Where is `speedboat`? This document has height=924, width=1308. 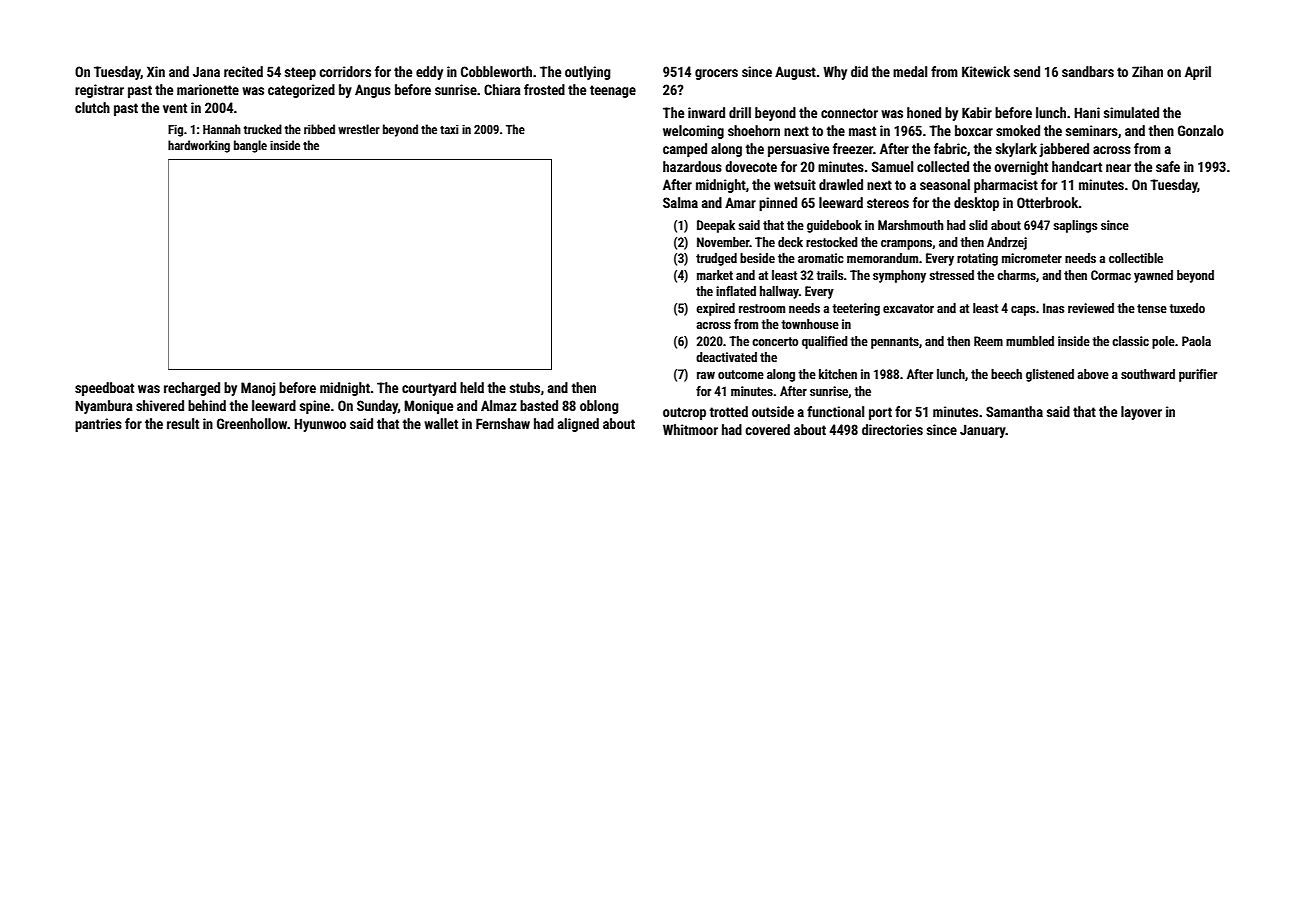 speedboat is located at coordinates (104, 389).
